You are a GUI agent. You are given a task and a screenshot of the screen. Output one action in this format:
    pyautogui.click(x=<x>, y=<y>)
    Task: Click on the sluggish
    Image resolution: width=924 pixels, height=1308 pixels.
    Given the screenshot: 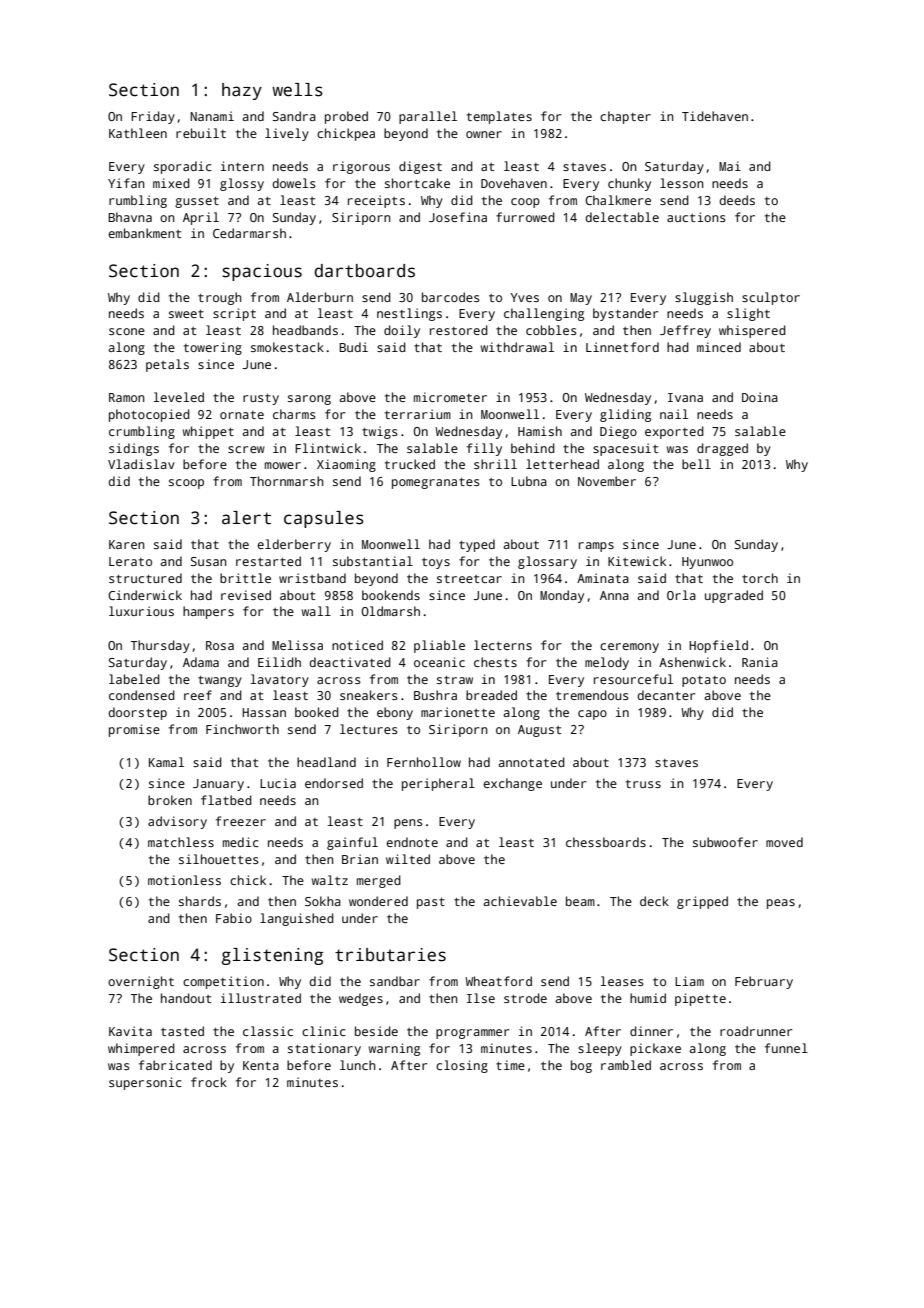 What is the action you would take?
    pyautogui.click(x=704, y=298)
